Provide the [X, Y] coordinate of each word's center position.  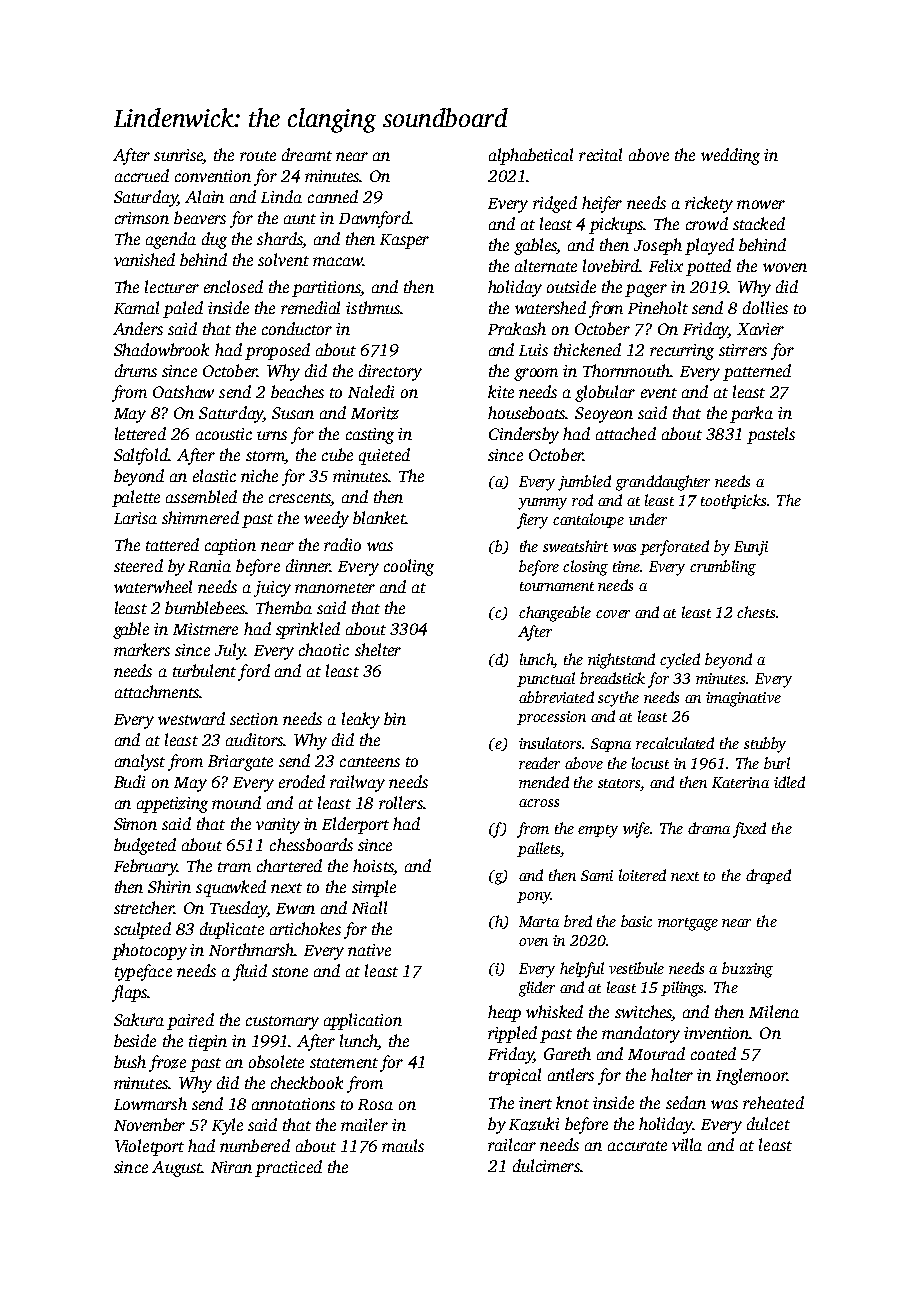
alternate [546, 265]
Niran [231, 1167]
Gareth [567, 1053]
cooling [409, 567]
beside [135, 1040]
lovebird [611, 265]
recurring [682, 352]
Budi [129, 781]
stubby [765, 745]
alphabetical [531, 156]
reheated [773, 1102]
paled [183, 309]
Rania [209, 566]
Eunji [751, 548]
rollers [401, 802]
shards [279, 238]
